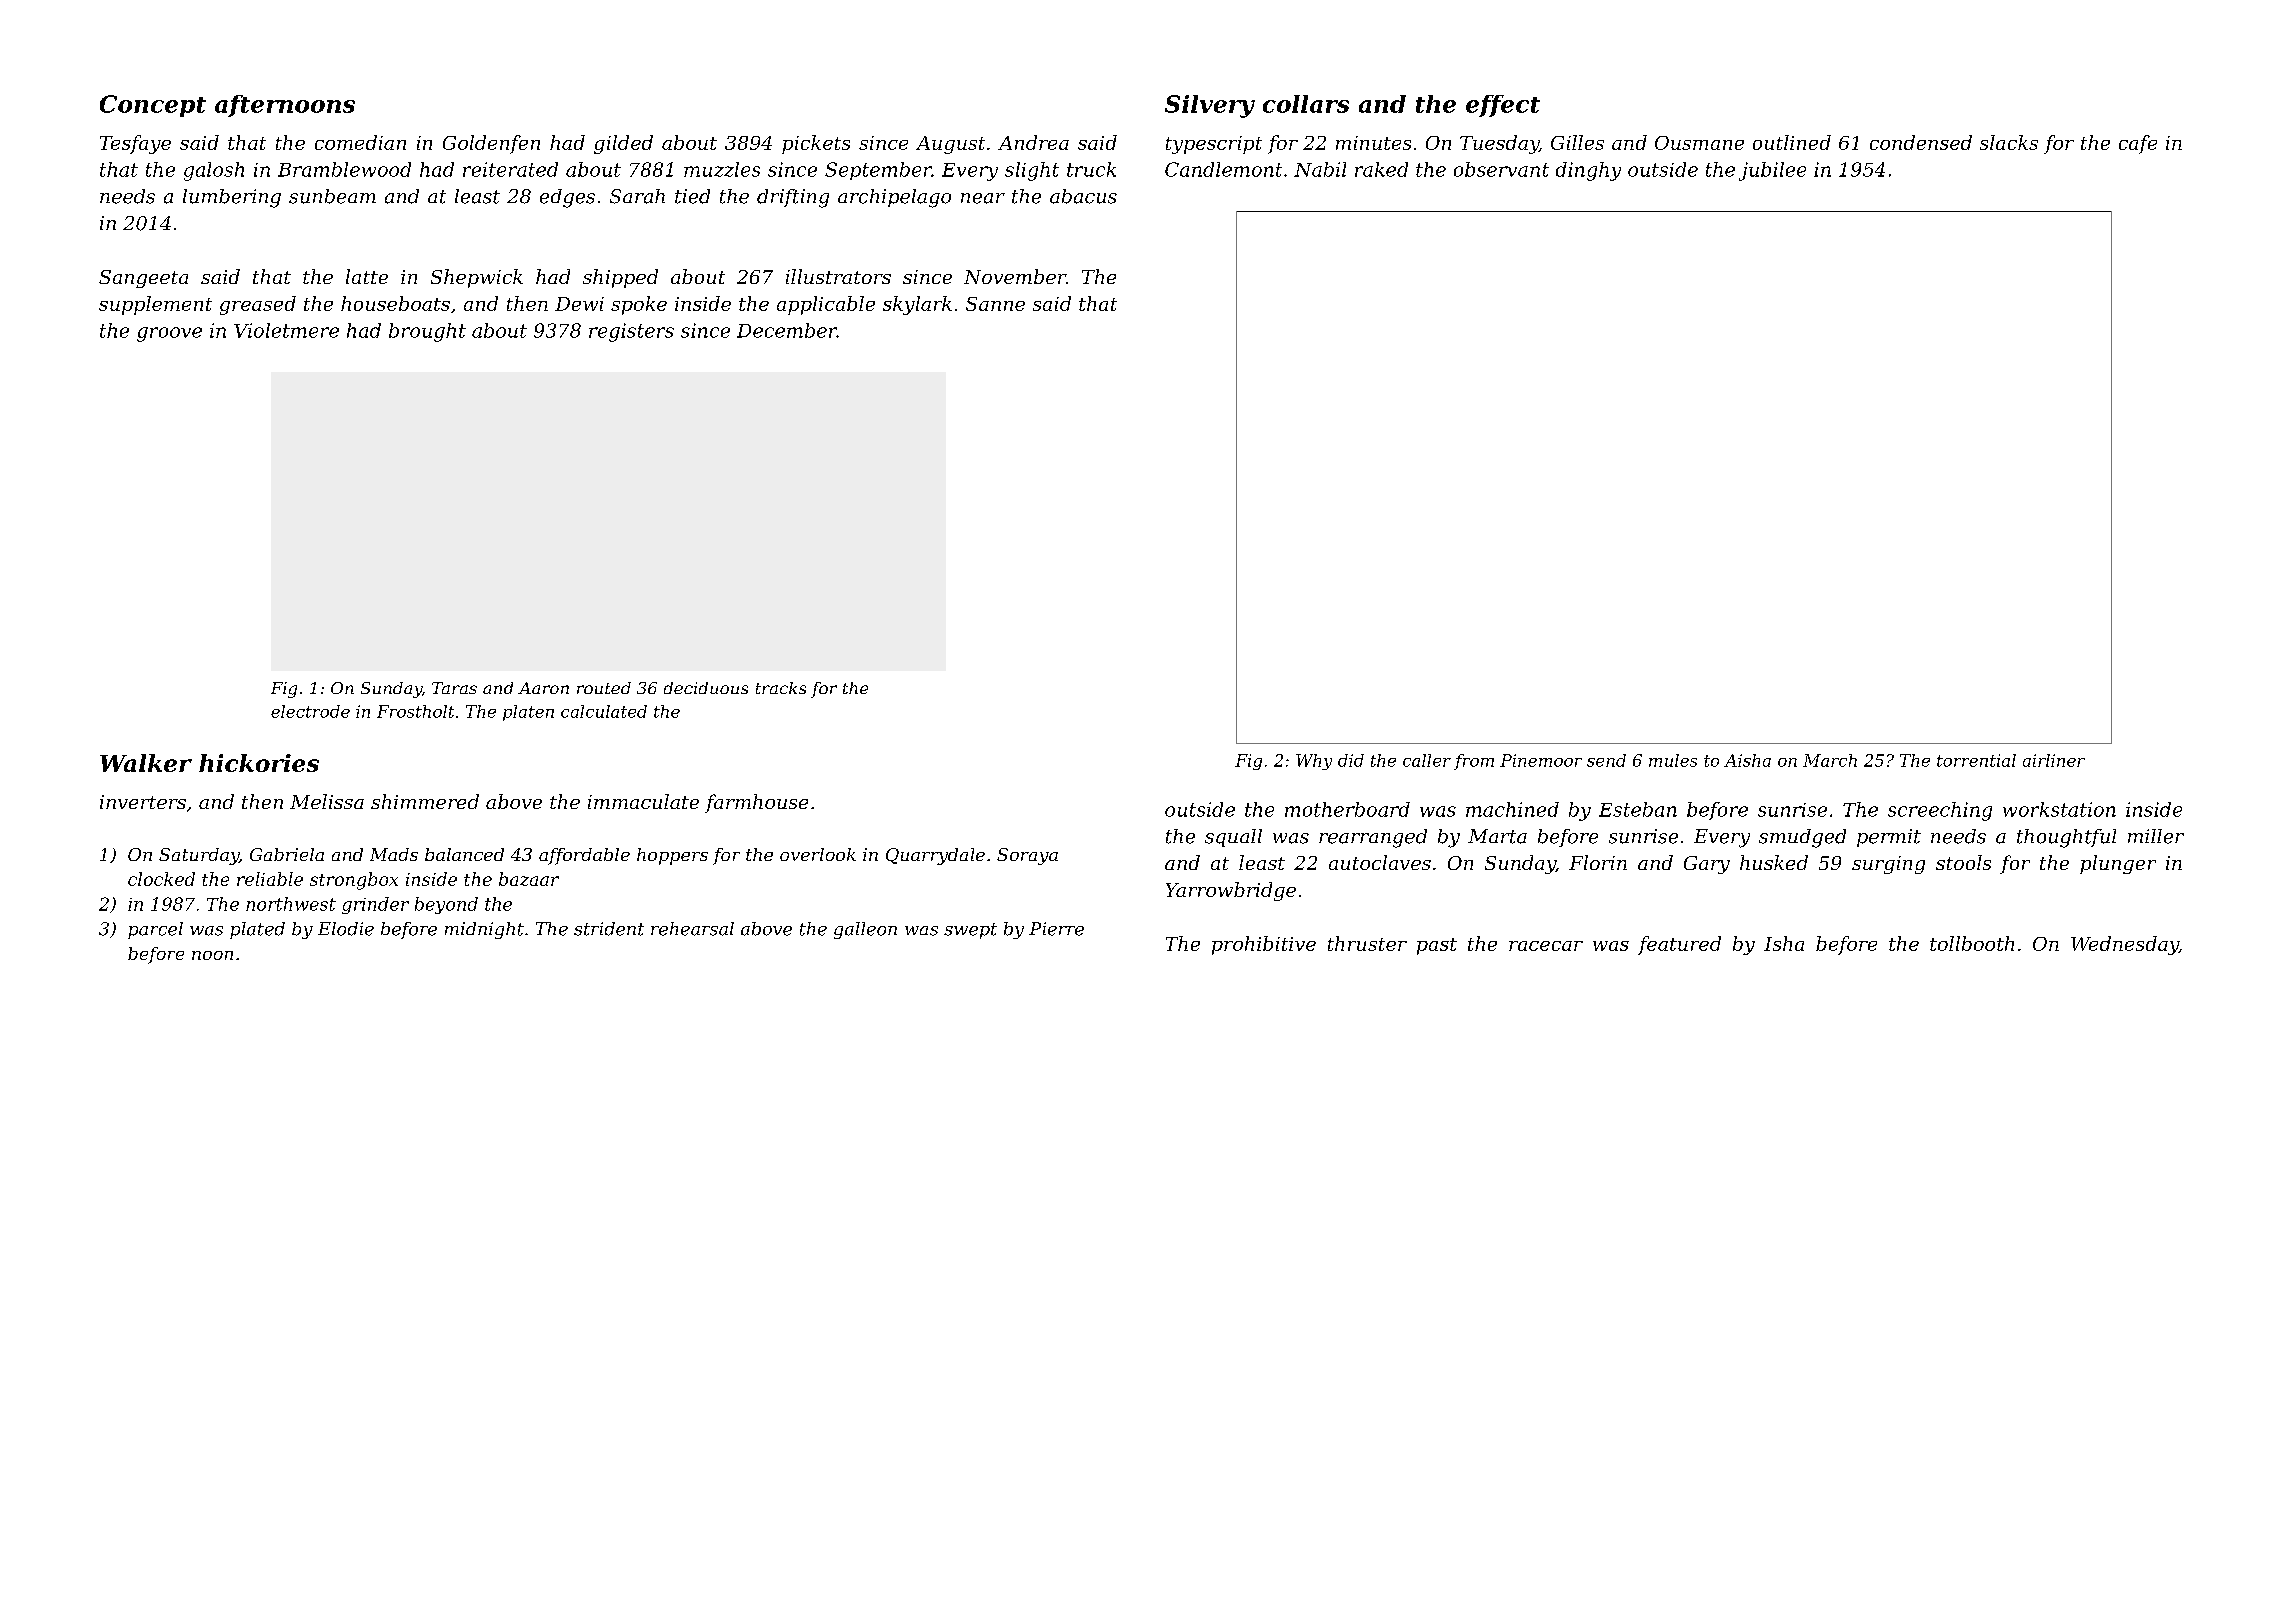  I want to click on jubilee, so click(1772, 171).
